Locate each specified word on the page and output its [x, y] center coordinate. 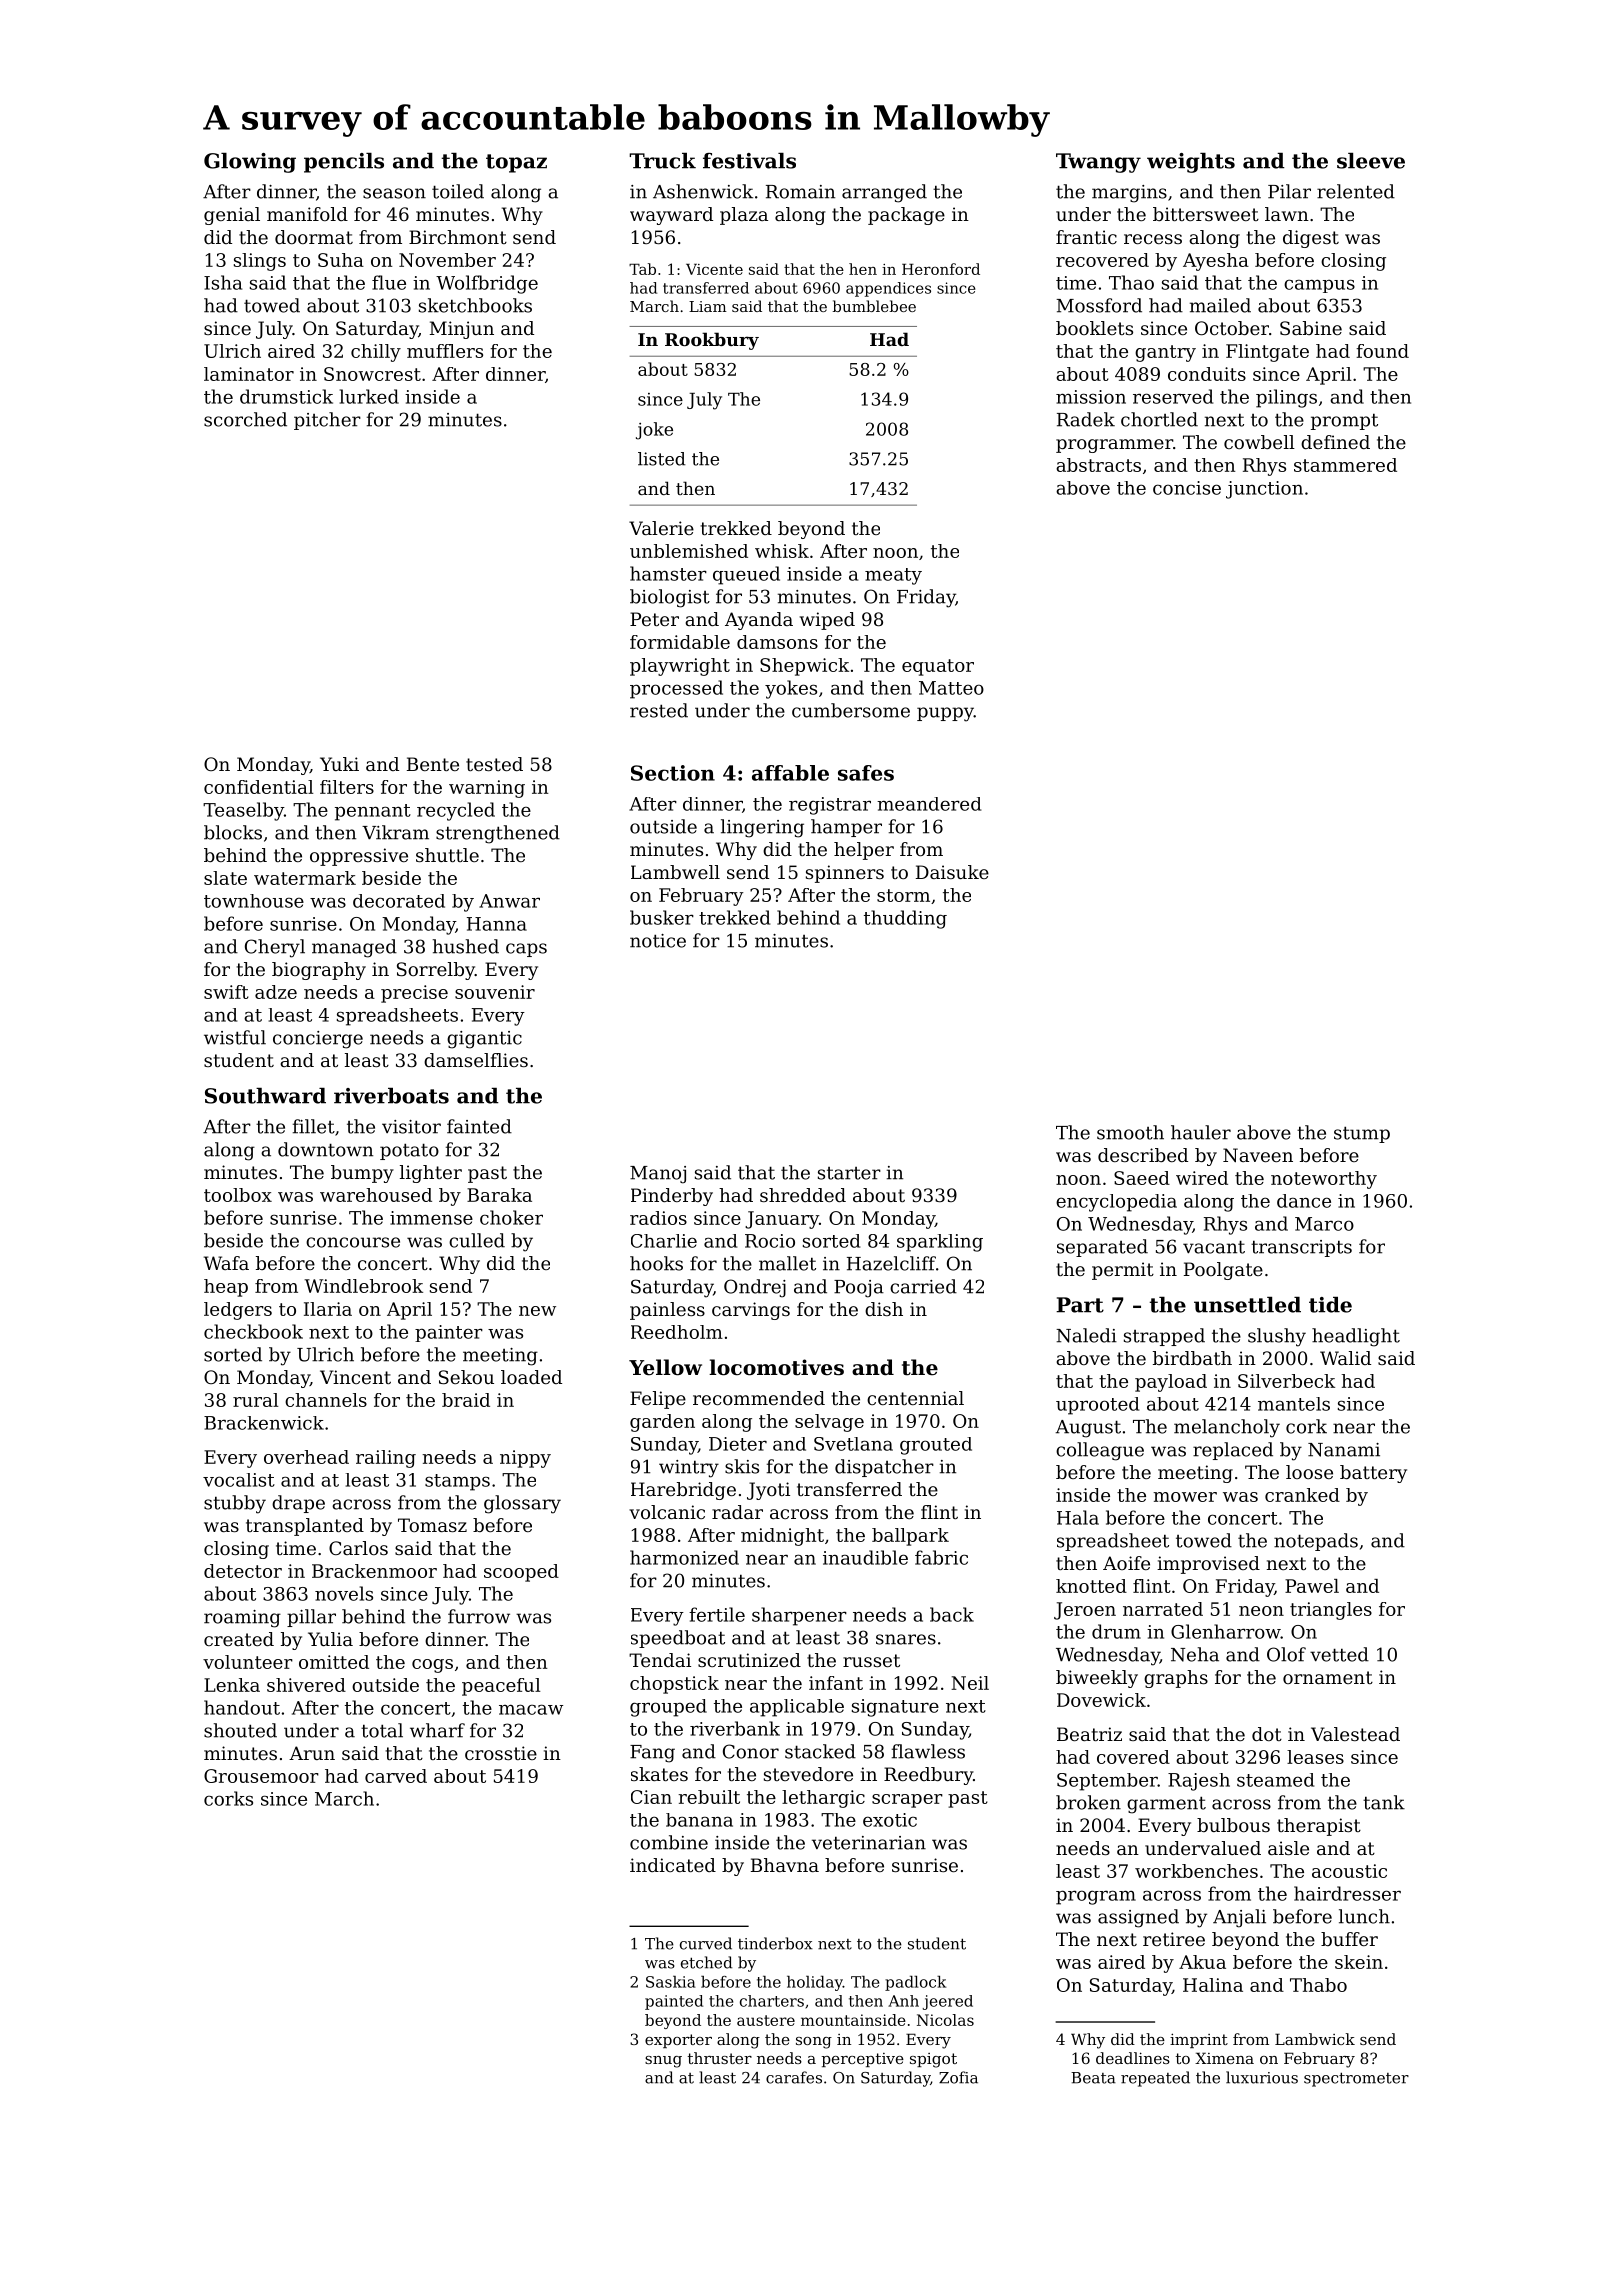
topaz [516, 163]
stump [1362, 1134]
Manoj [658, 1175]
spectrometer [1356, 2079]
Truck [662, 161]
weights [1191, 163]
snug [663, 2062]
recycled [456, 811]
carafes [794, 2077]
